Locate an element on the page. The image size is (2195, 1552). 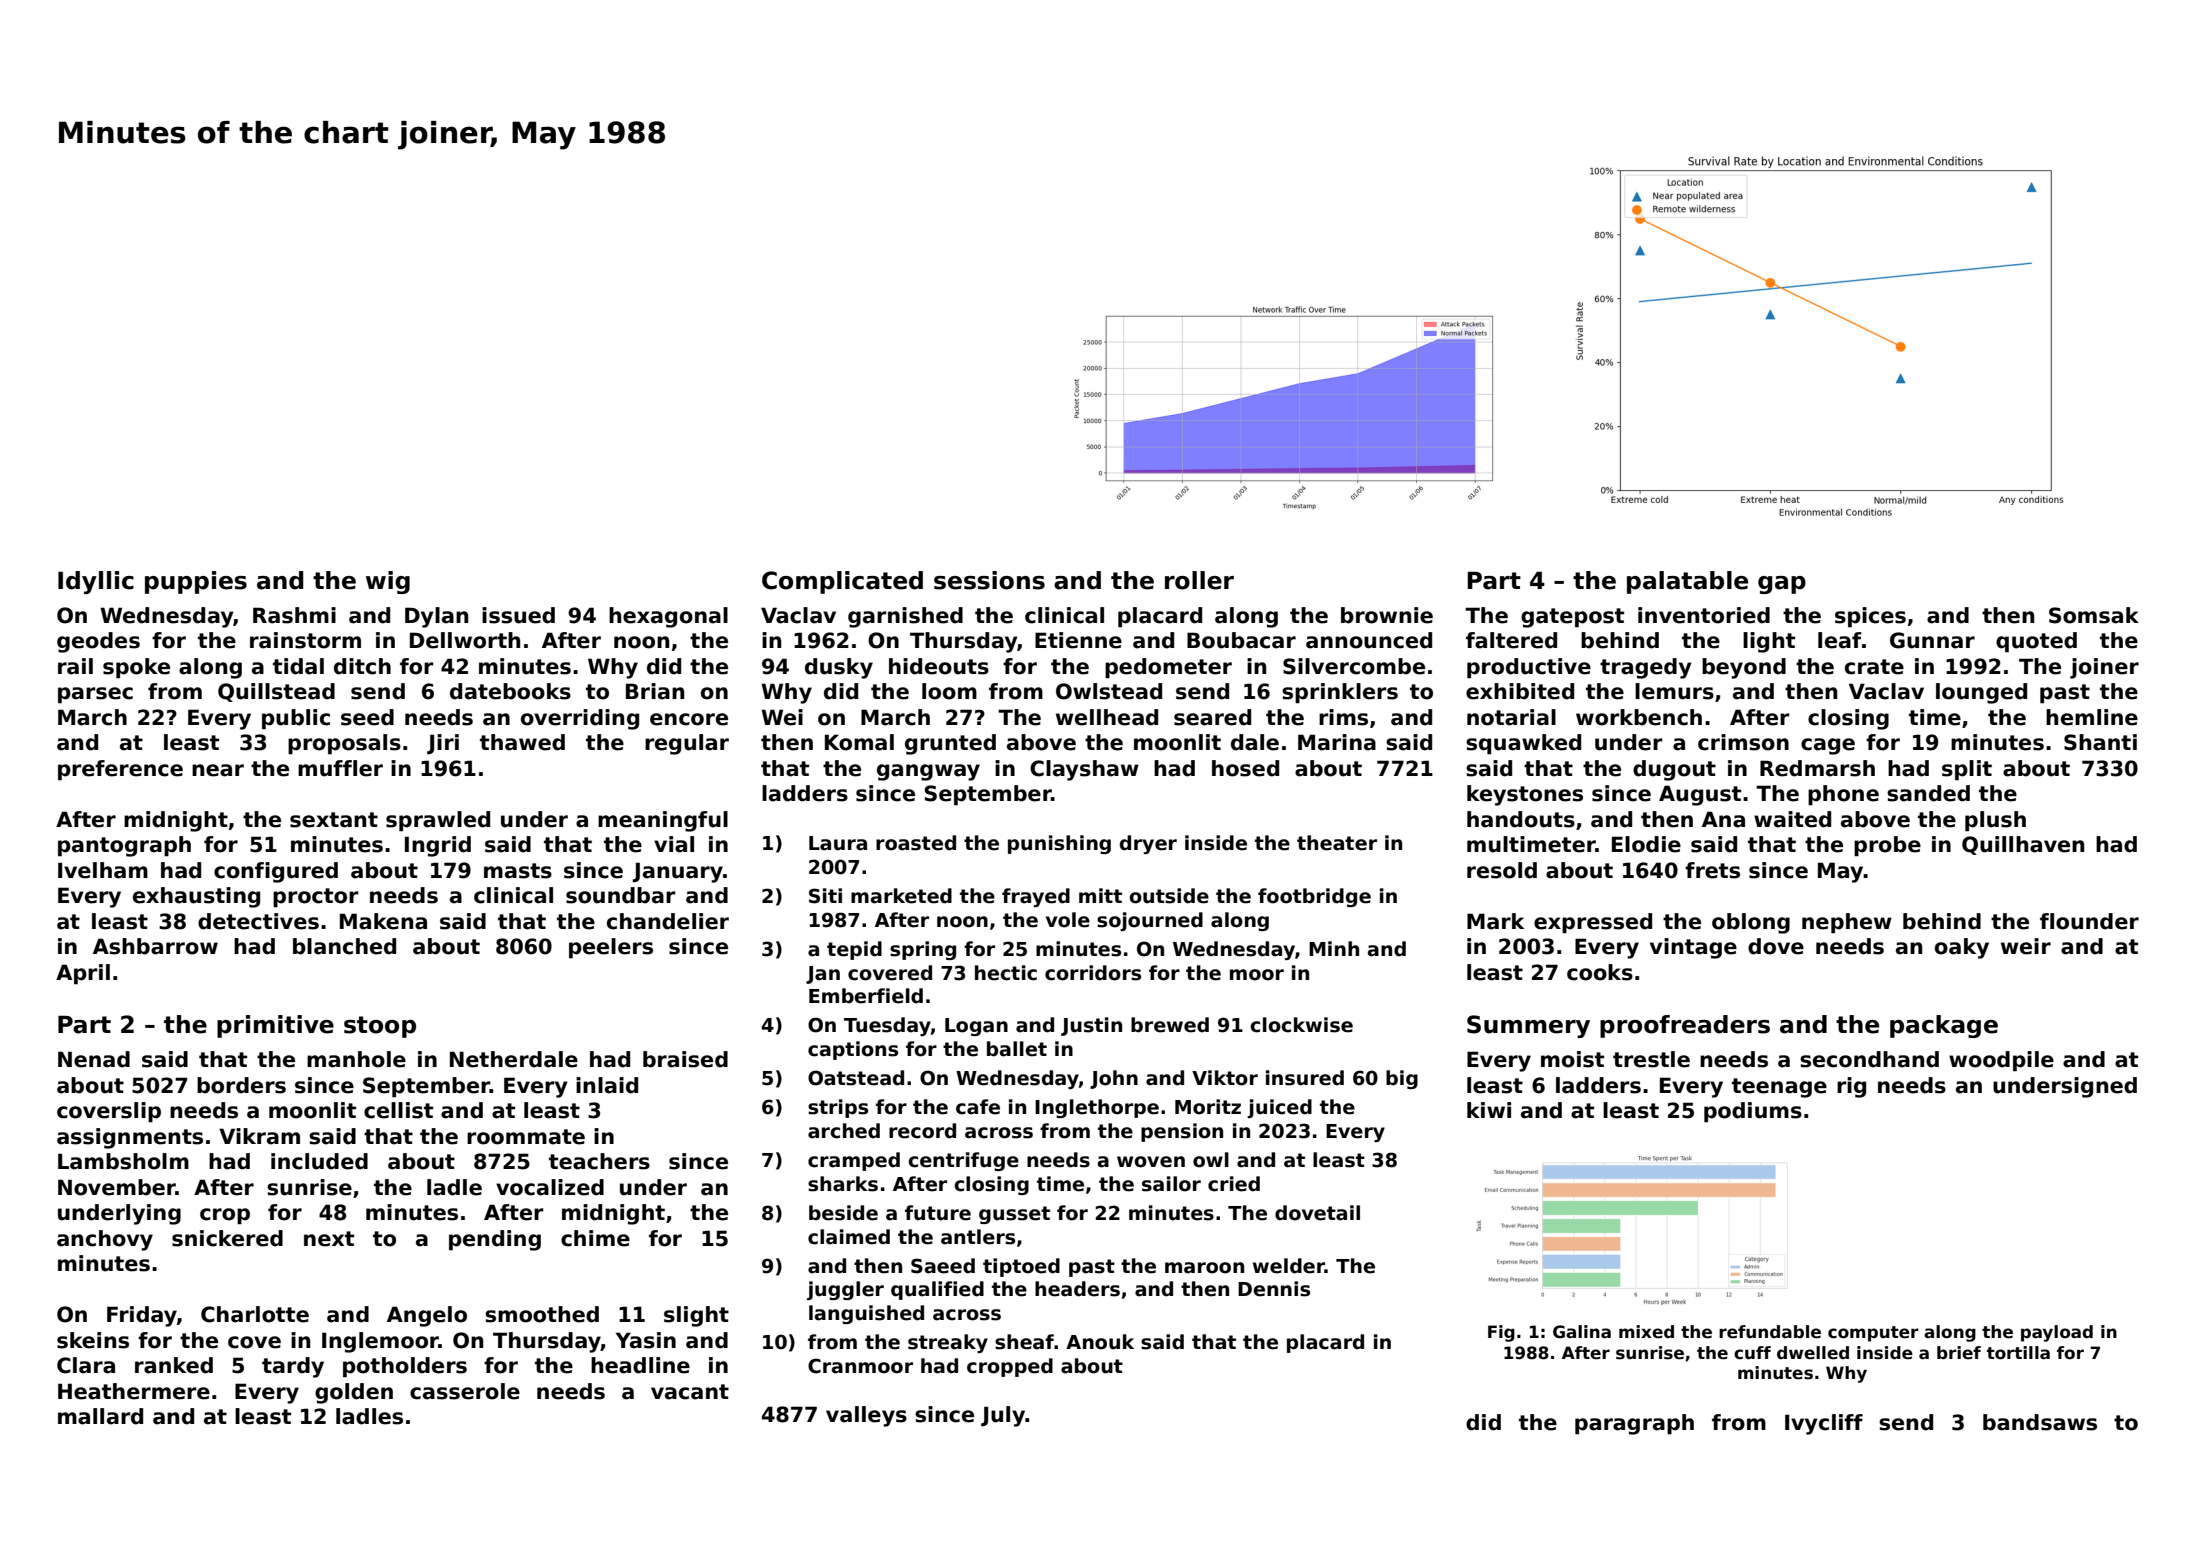
kiwi is located at coordinates (1489, 1110).
